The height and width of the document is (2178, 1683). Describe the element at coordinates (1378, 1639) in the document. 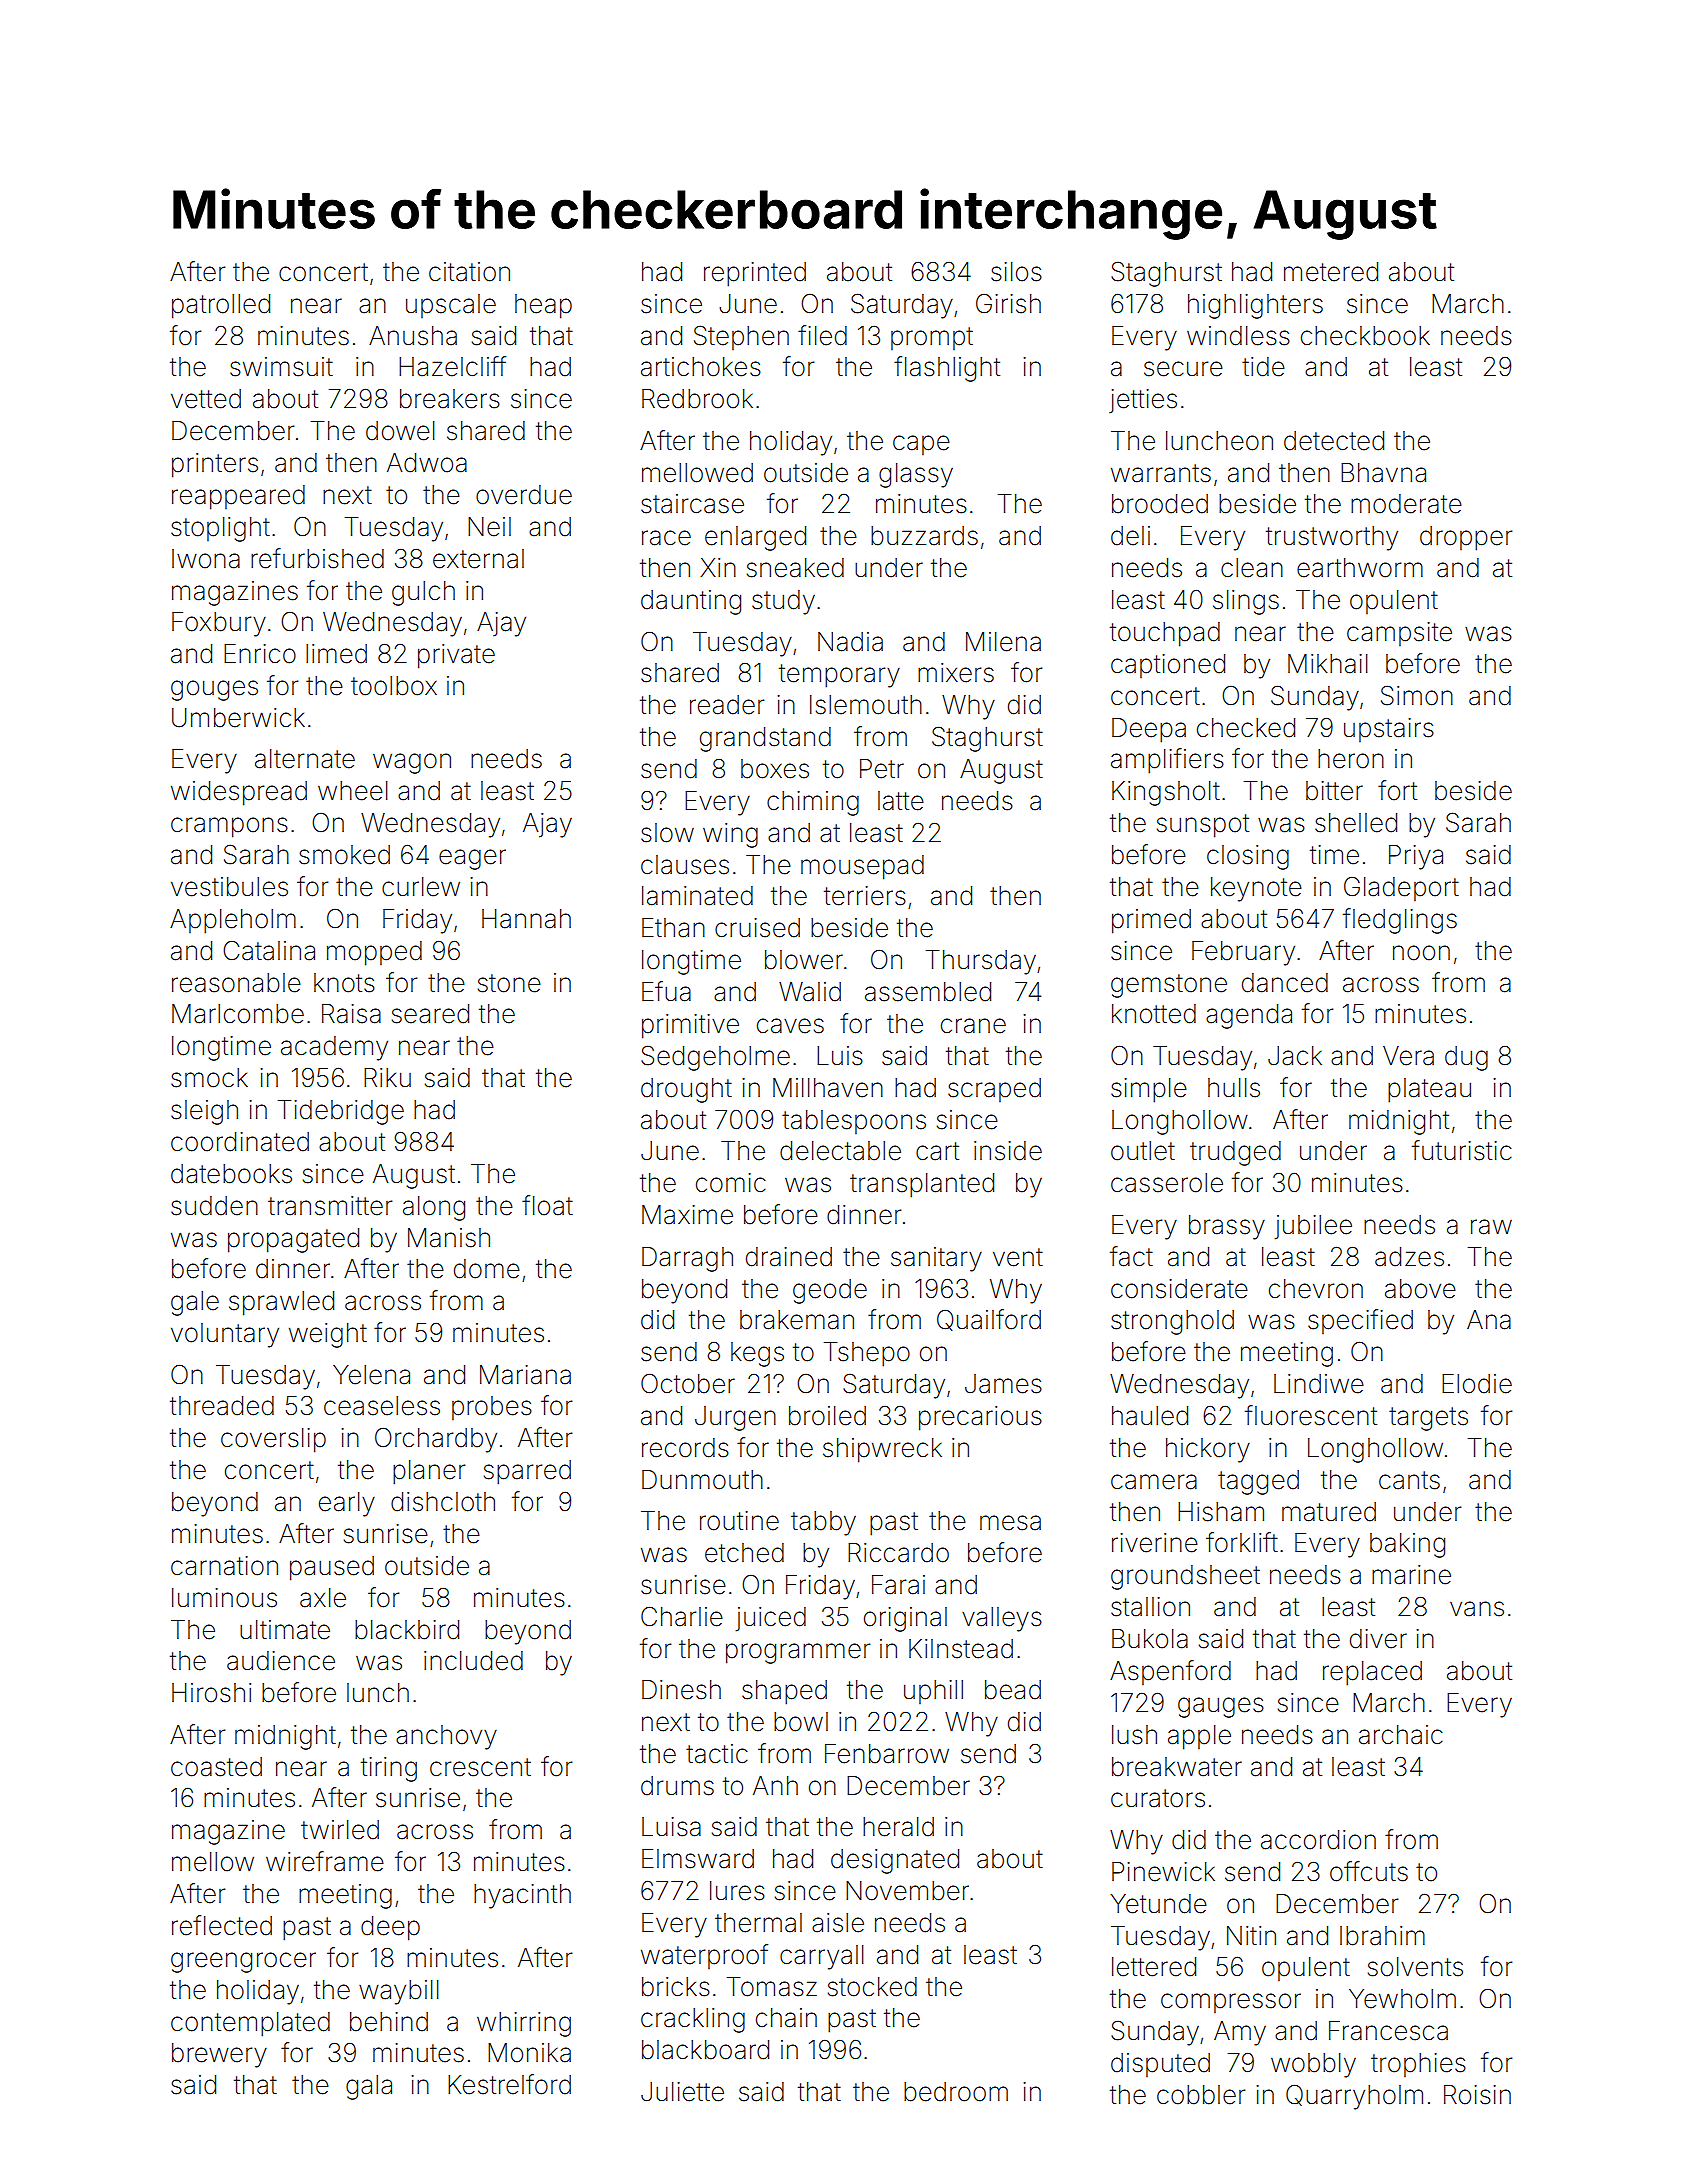

I see `diver` at that location.
